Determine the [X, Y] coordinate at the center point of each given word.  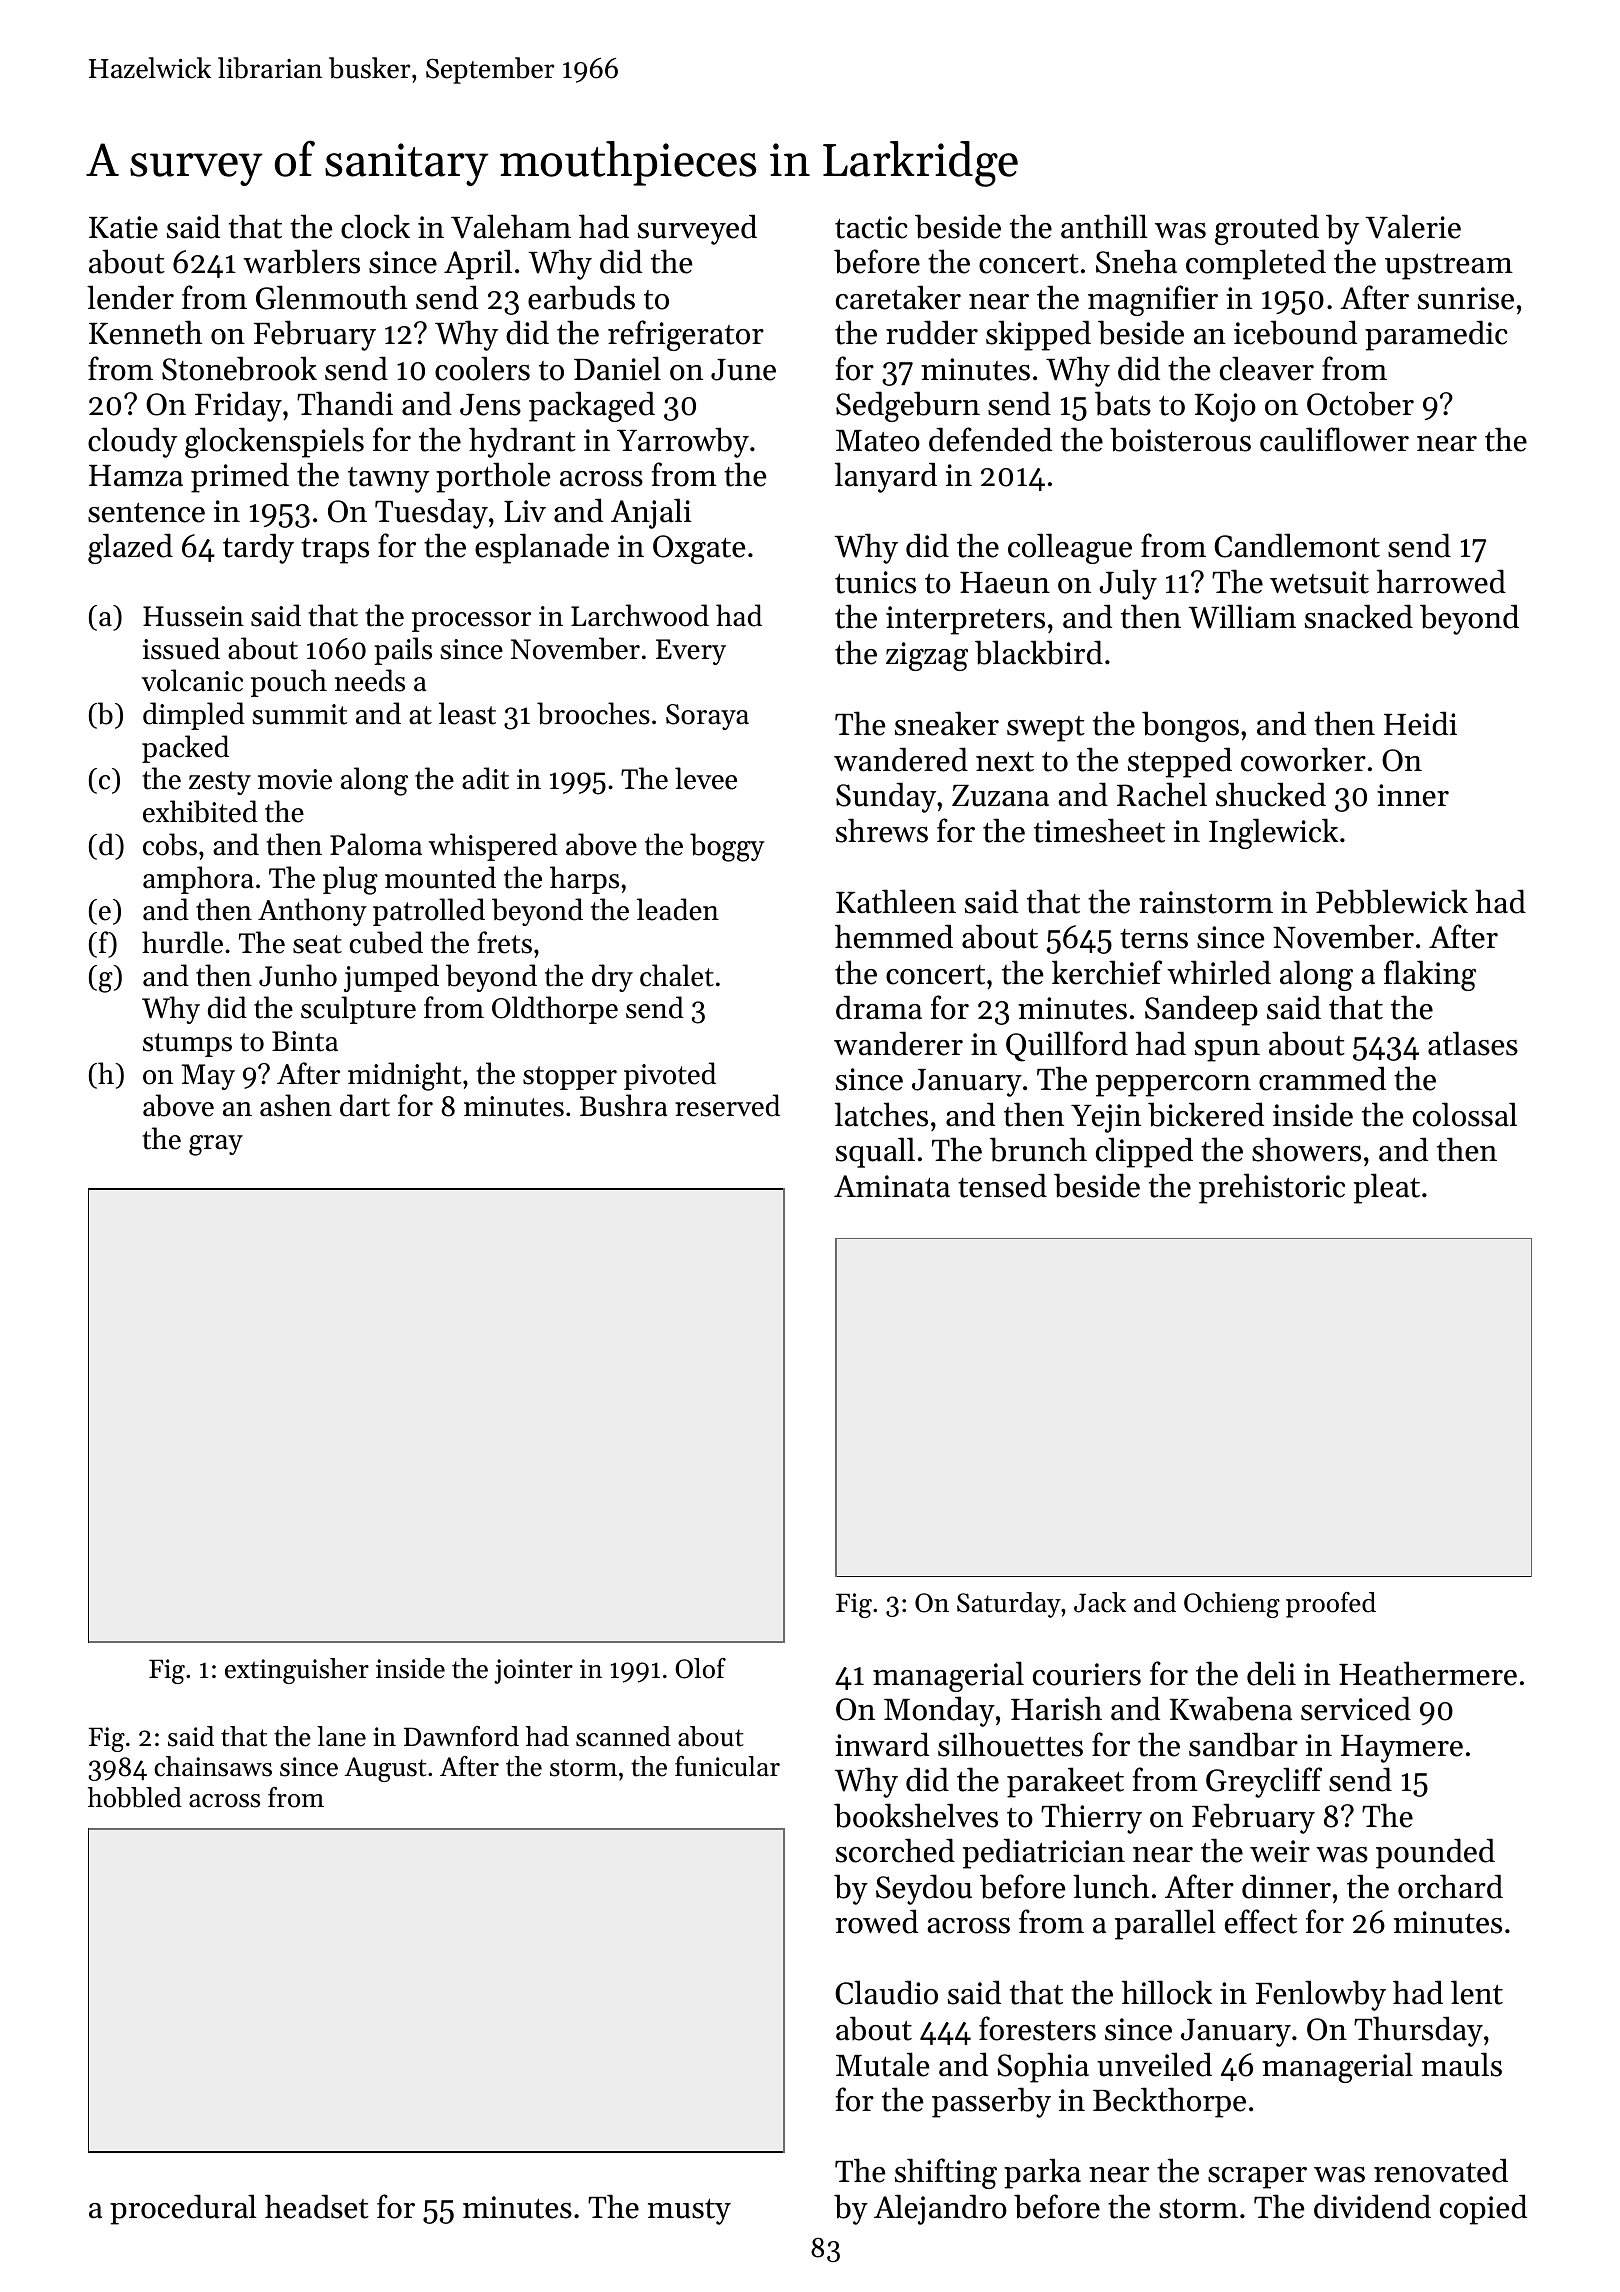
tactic [871, 227]
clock [375, 226]
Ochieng [1232, 1605]
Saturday [1009, 1605]
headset [317, 2206]
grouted [1267, 229]
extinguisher [297, 1671]
